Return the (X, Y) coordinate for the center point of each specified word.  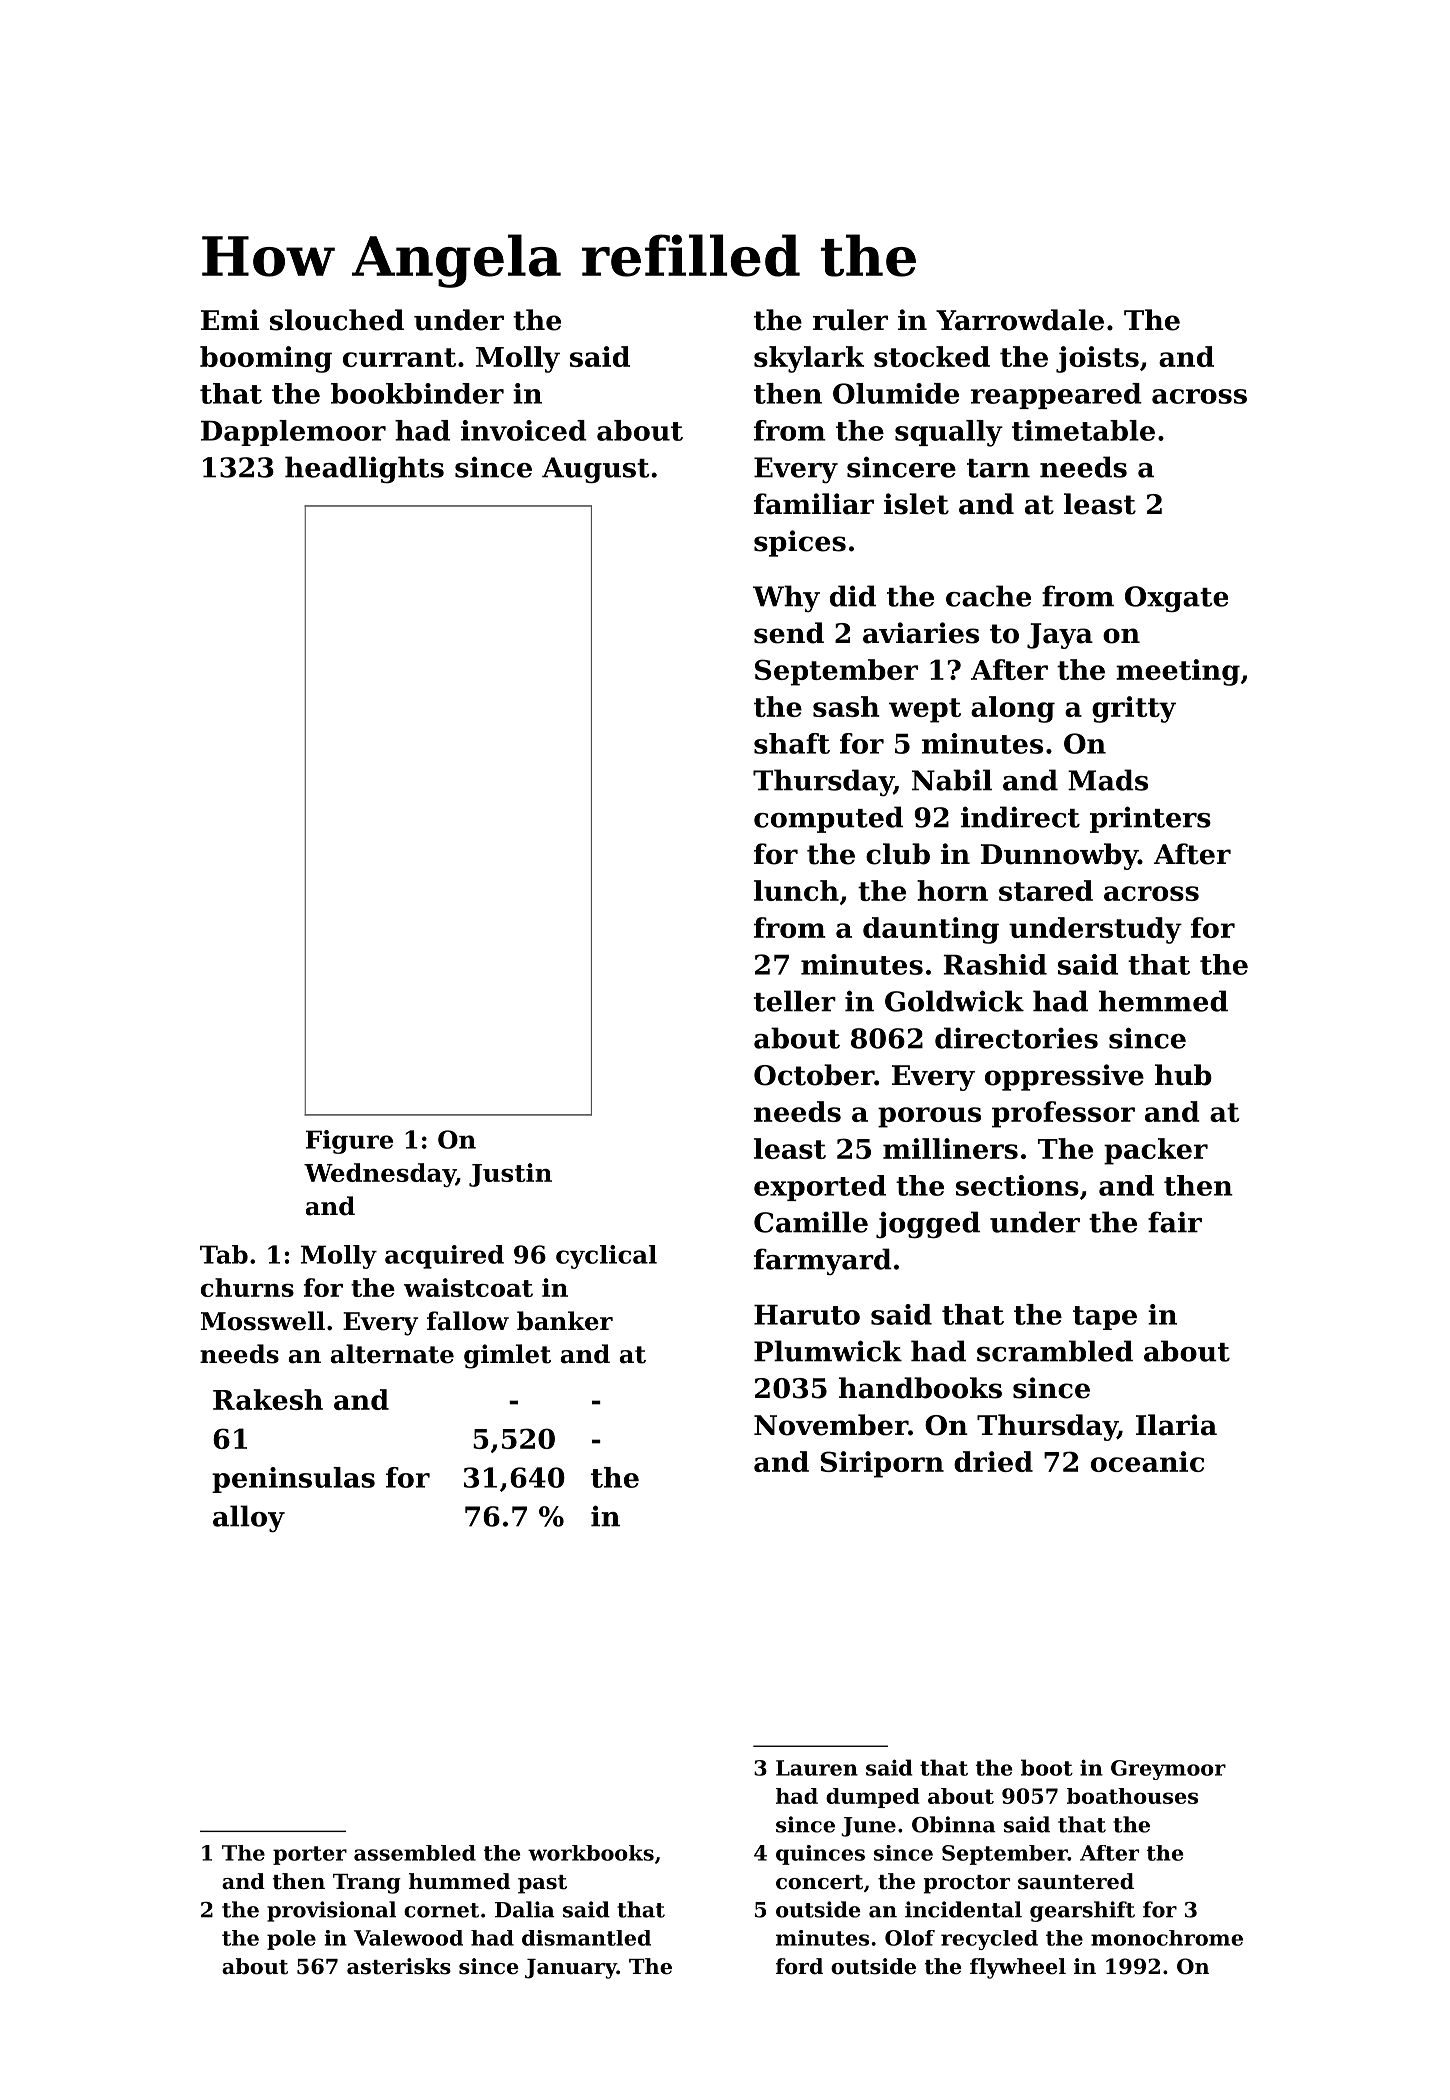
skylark (809, 359)
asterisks (399, 1966)
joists (1097, 359)
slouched (337, 320)
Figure (349, 1142)
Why (786, 598)
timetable (1083, 430)
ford (799, 1966)
